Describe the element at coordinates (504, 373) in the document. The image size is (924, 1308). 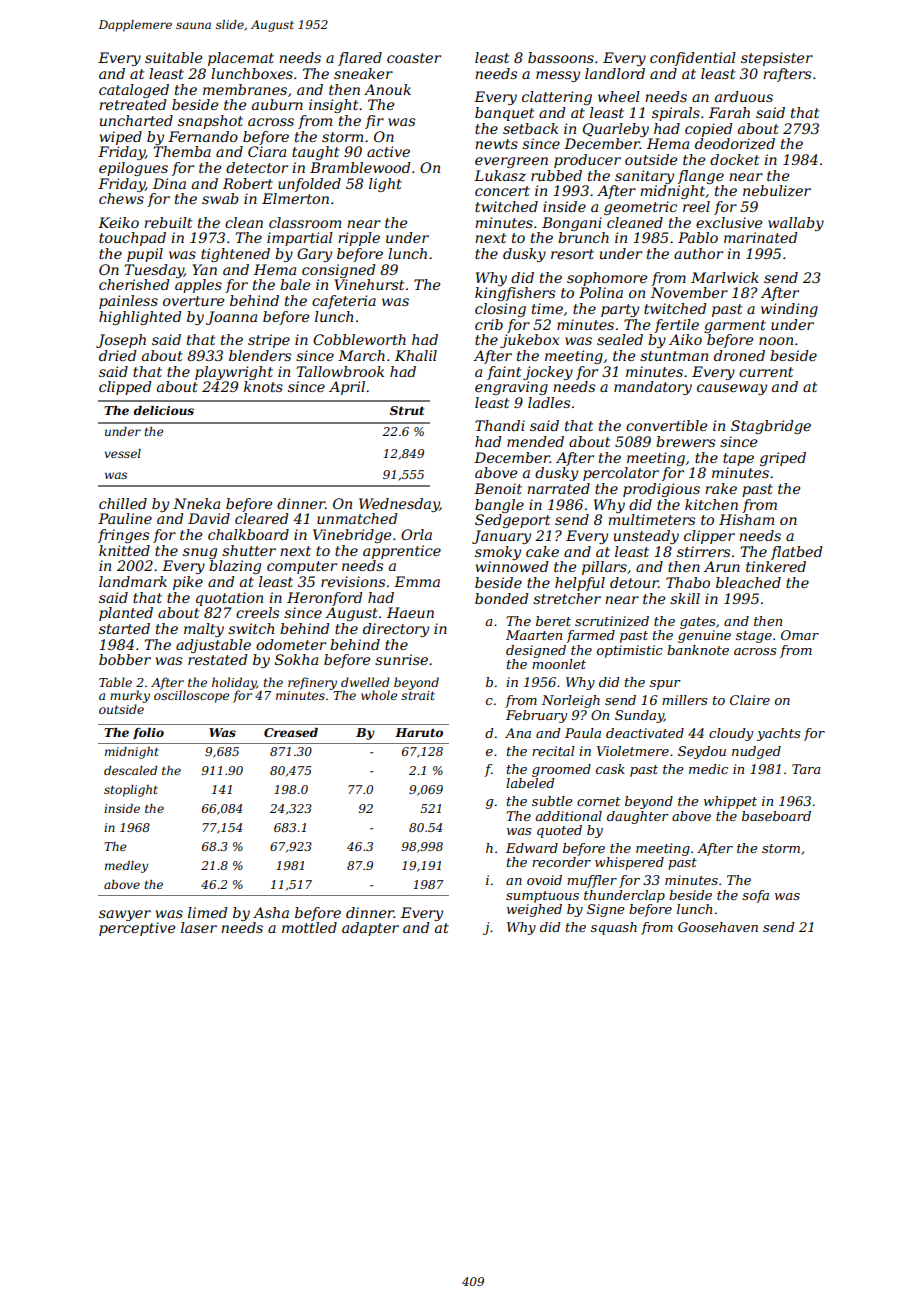
I see `faint` at that location.
